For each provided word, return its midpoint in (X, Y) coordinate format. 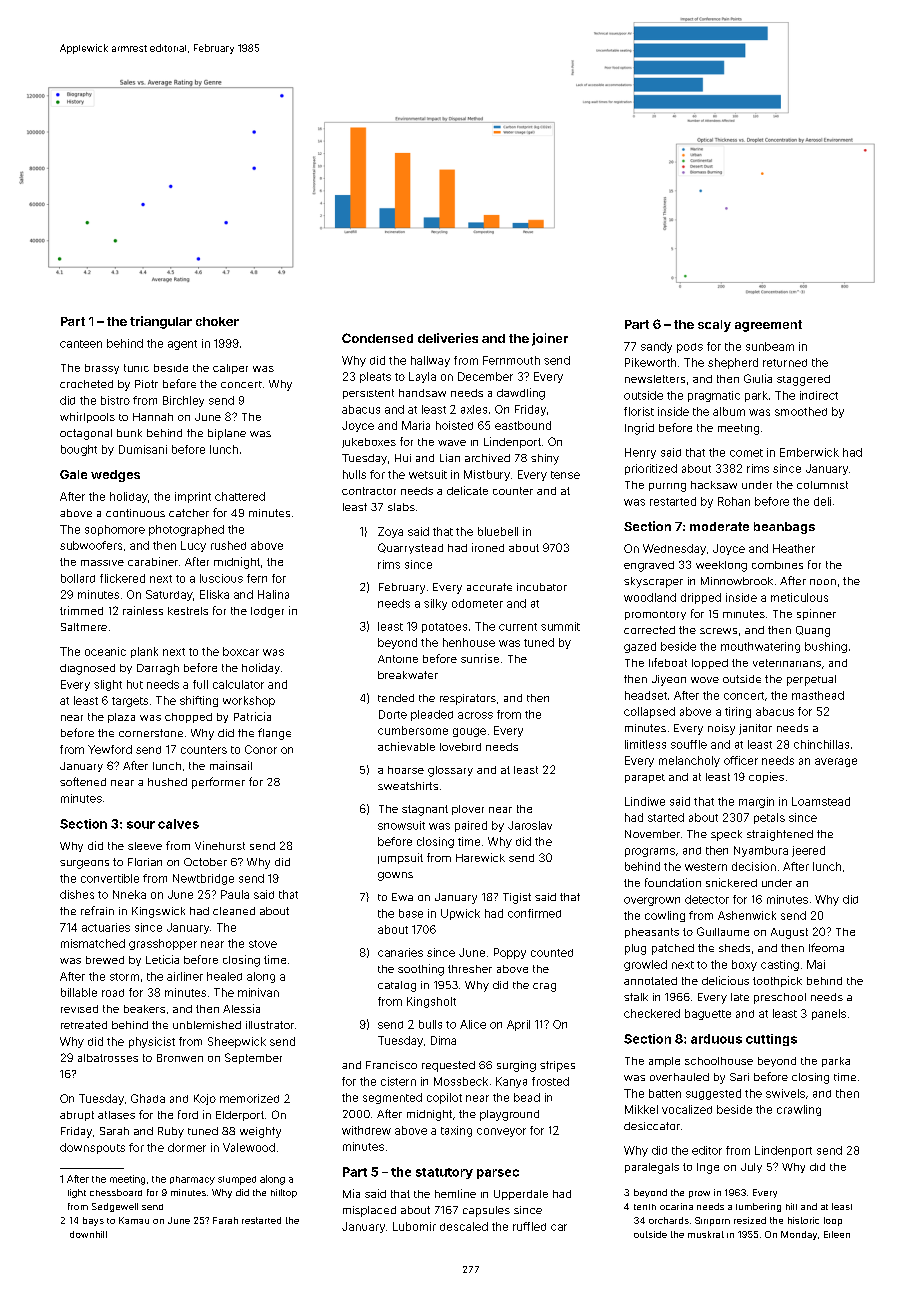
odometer (477, 603)
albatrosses (108, 1058)
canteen (81, 344)
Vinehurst (220, 845)
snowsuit (401, 825)
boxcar (241, 651)
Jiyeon (669, 680)
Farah (225, 1220)
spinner (816, 614)
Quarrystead (410, 548)
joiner (550, 339)
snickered (731, 882)
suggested (713, 1094)
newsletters (655, 379)
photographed (186, 530)
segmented (392, 1098)
